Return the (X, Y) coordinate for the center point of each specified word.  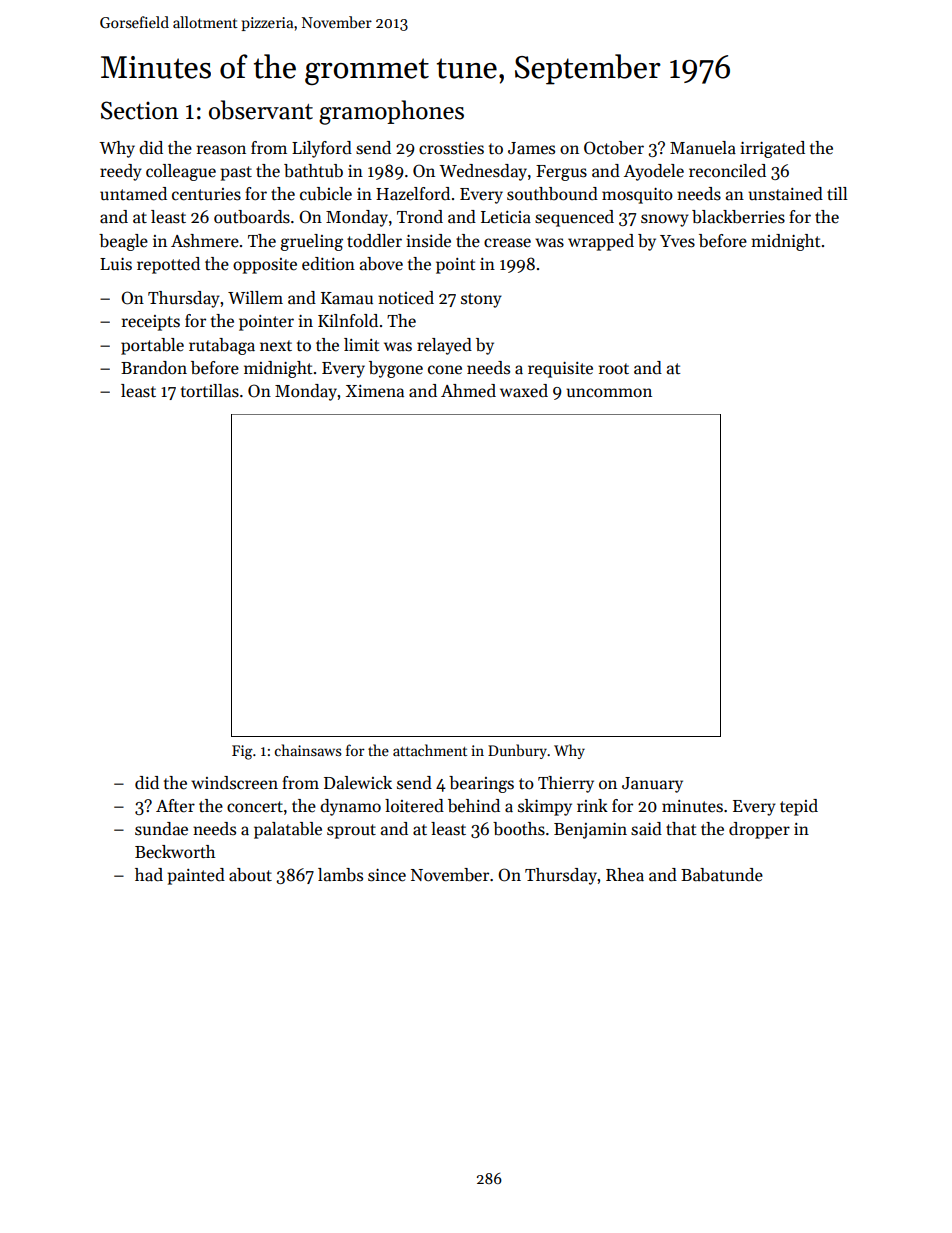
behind (474, 806)
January (652, 785)
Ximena (375, 391)
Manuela (703, 148)
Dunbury (517, 751)
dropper (759, 830)
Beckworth (175, 852)
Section (140, 110)
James (531, 148)
